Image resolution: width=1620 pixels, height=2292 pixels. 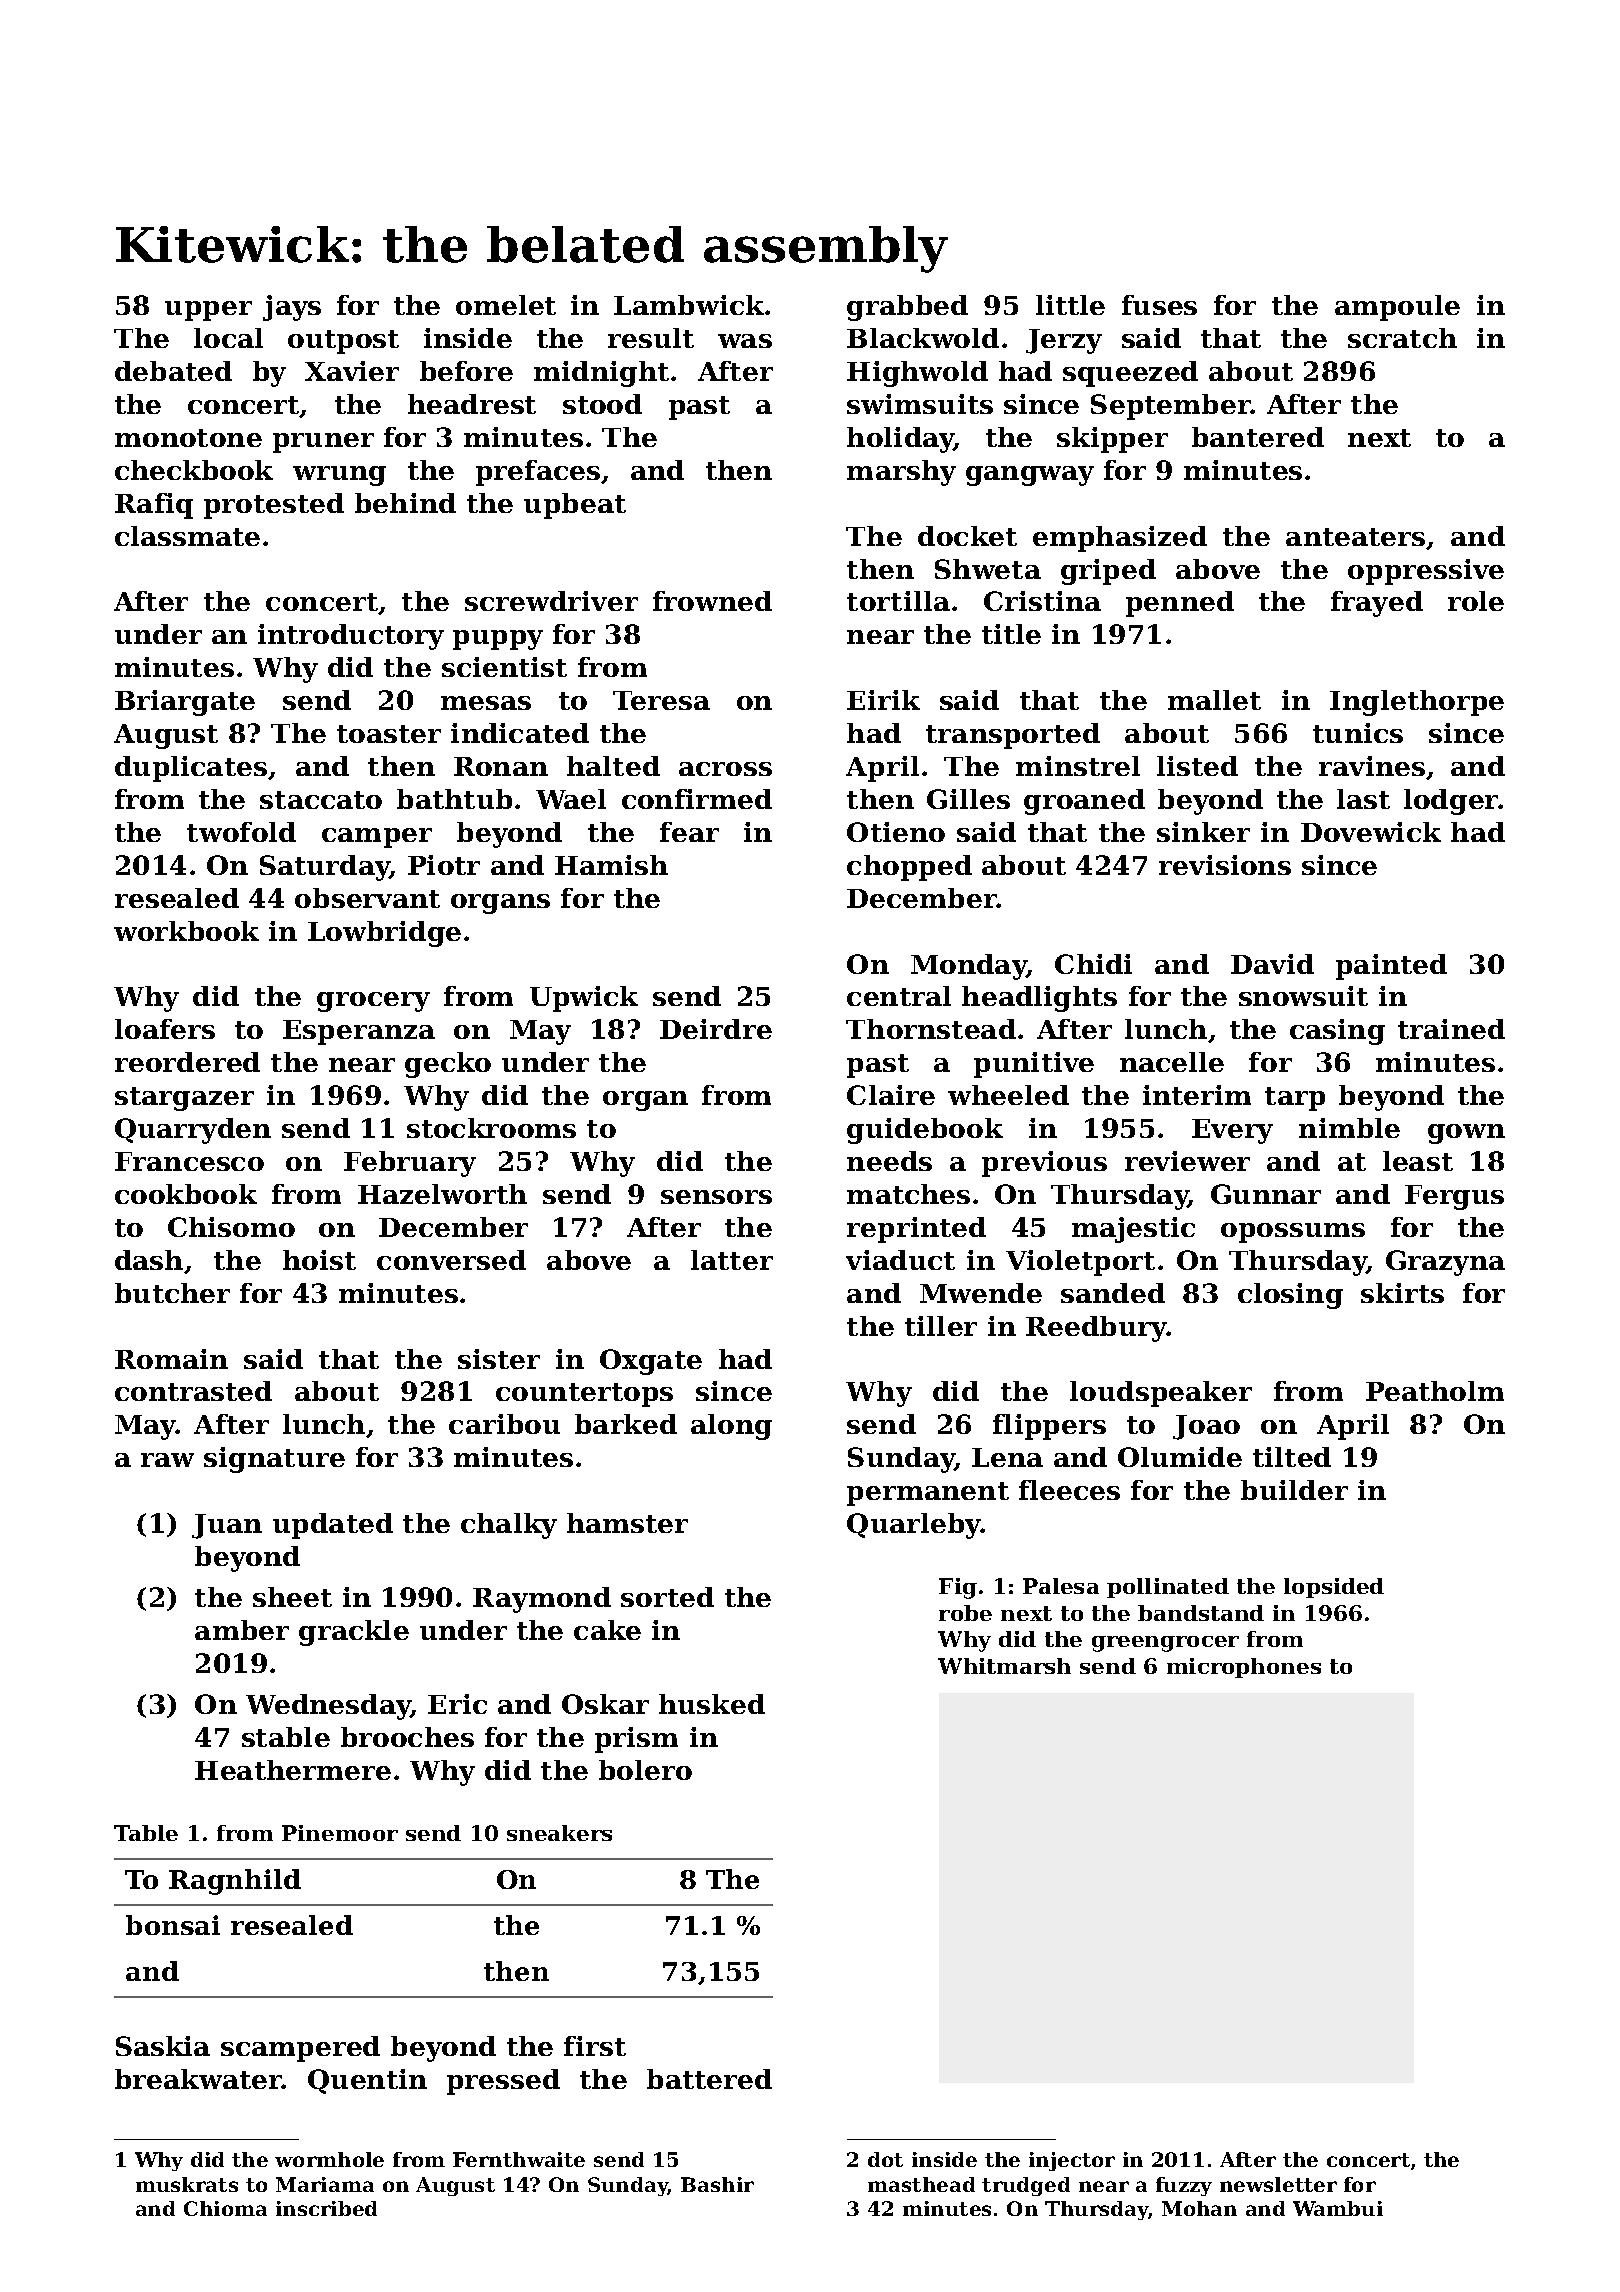 What do you see at coordinates (187, 536) in the image?
I see `classmate` at bounding box center [187, 536].
